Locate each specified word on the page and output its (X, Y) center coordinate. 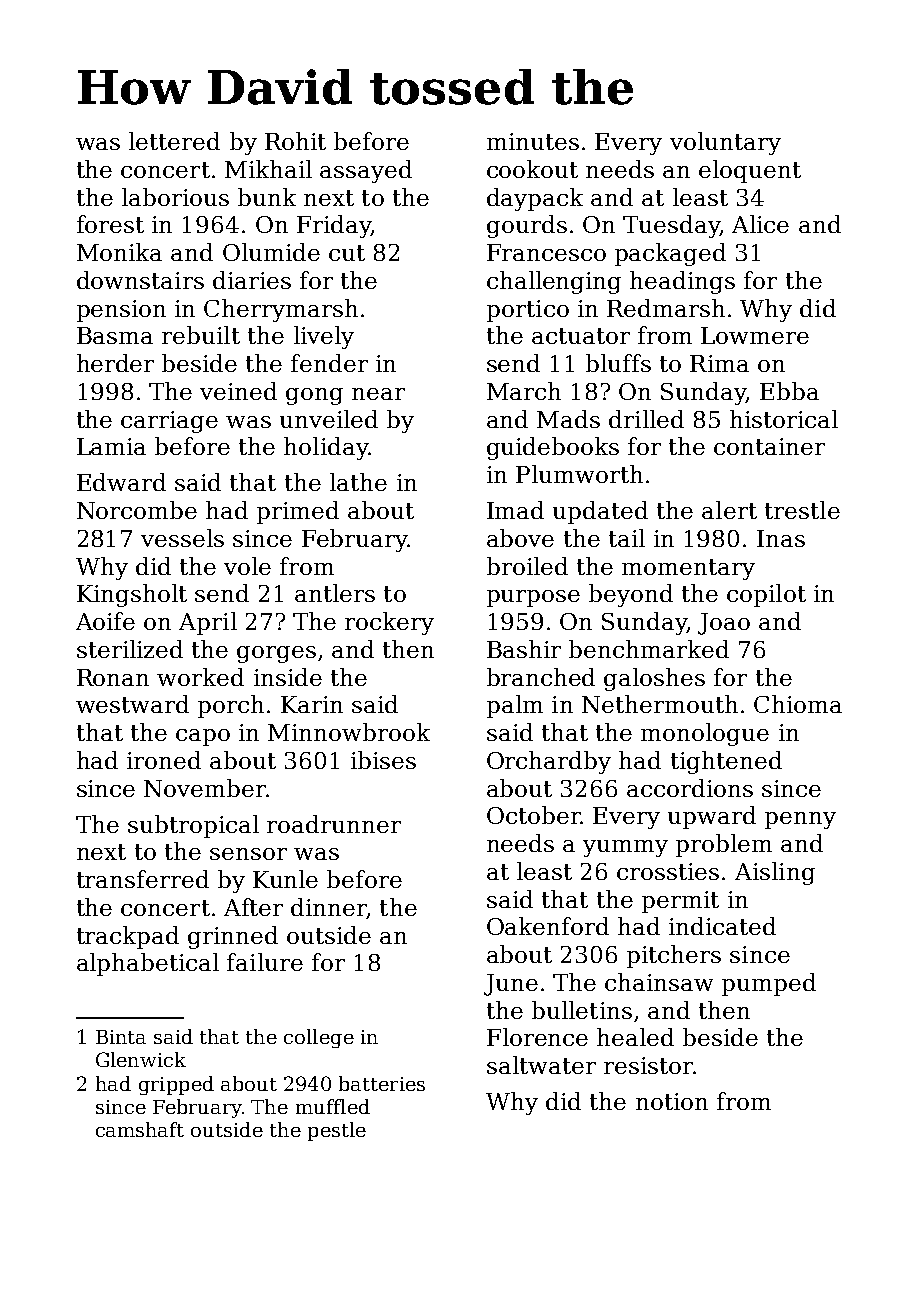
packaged (670, 254)
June (511, 985)
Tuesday (671, 226)
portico (528, 311)
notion (672, 1101)
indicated (722, 926)
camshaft (140, 1129)
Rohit (295, 141)
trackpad (128, 937)
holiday (326, 448)
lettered (174, 141)
